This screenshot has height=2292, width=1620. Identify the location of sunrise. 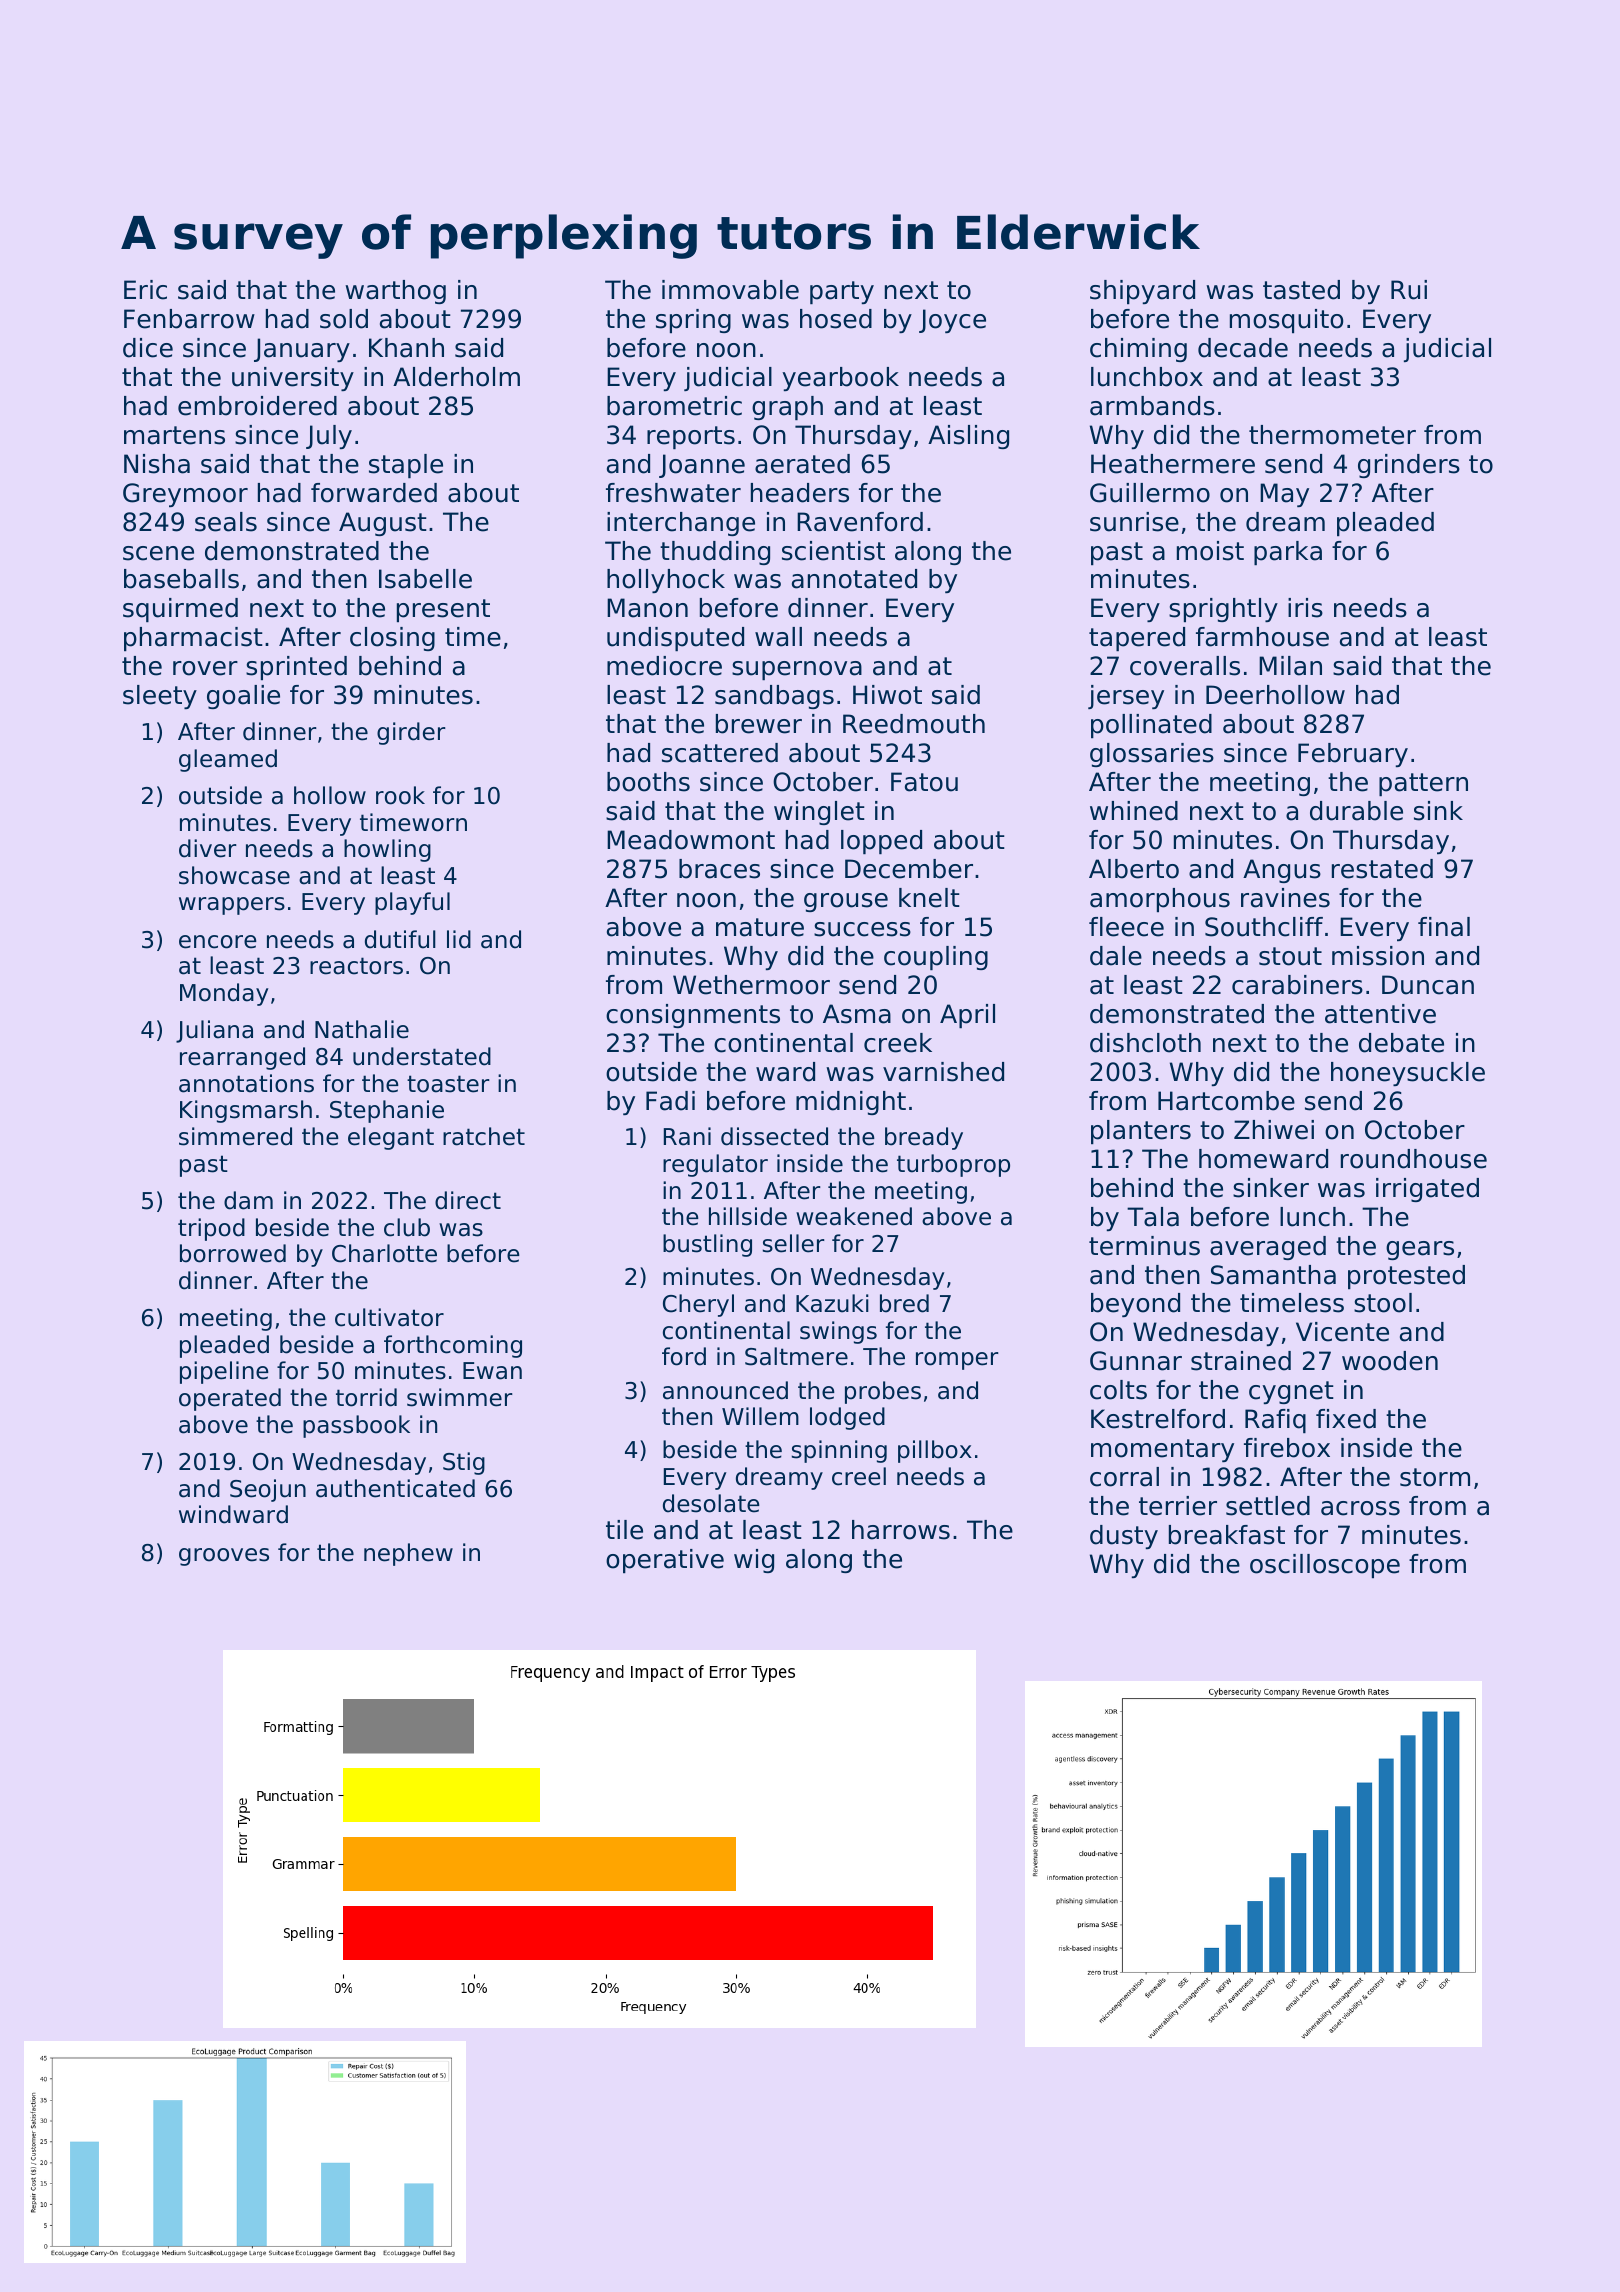
(1134, 522).
